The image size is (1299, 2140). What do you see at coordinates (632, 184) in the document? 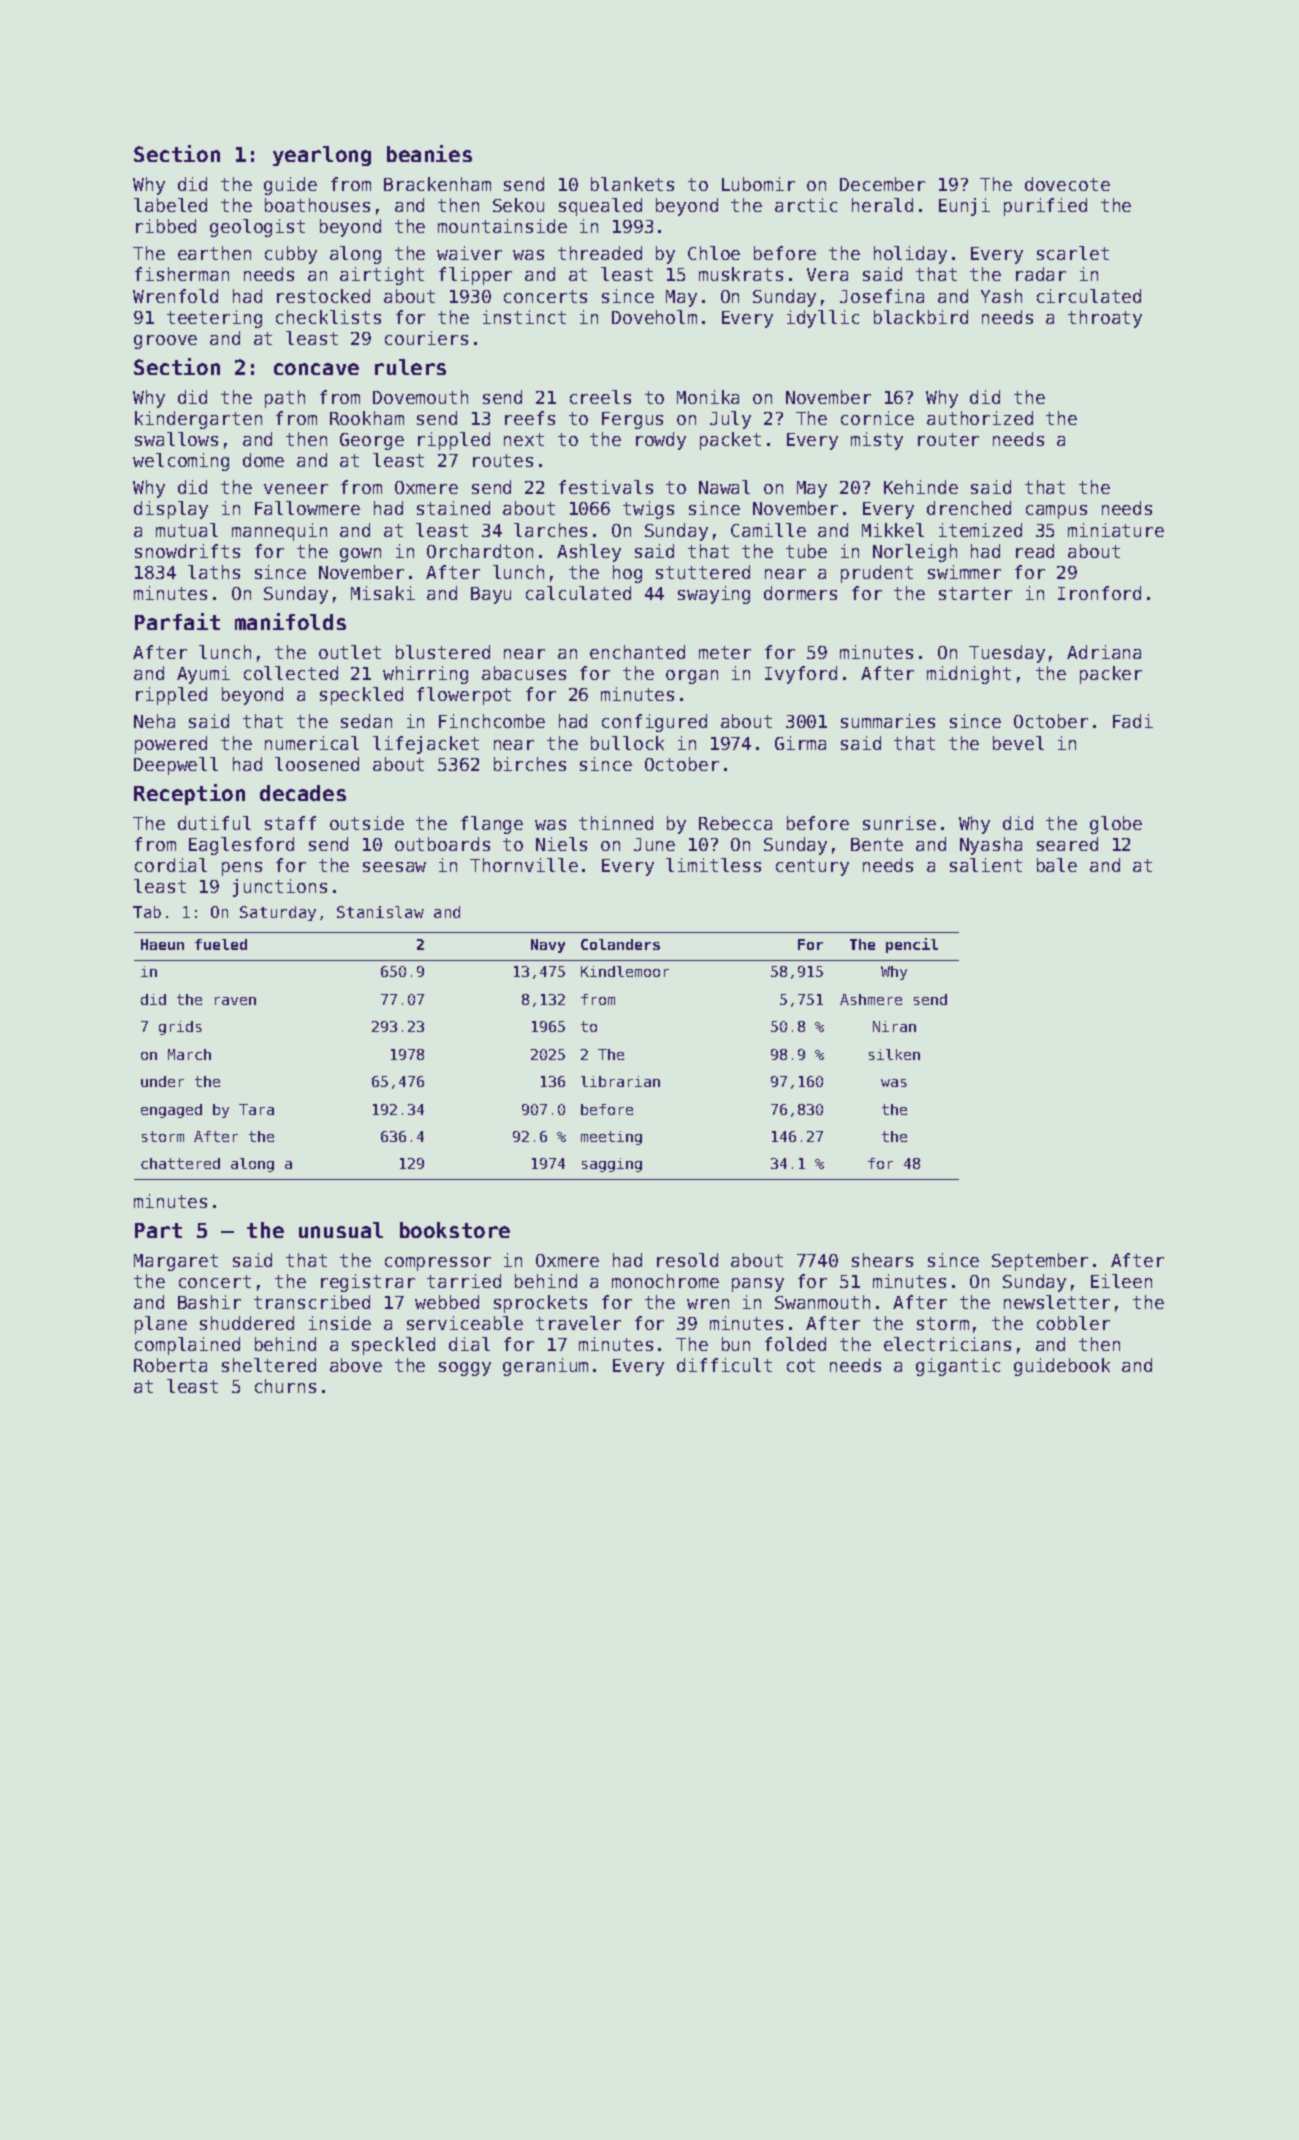
I see `blankets` at bounding box center [632, 184].
